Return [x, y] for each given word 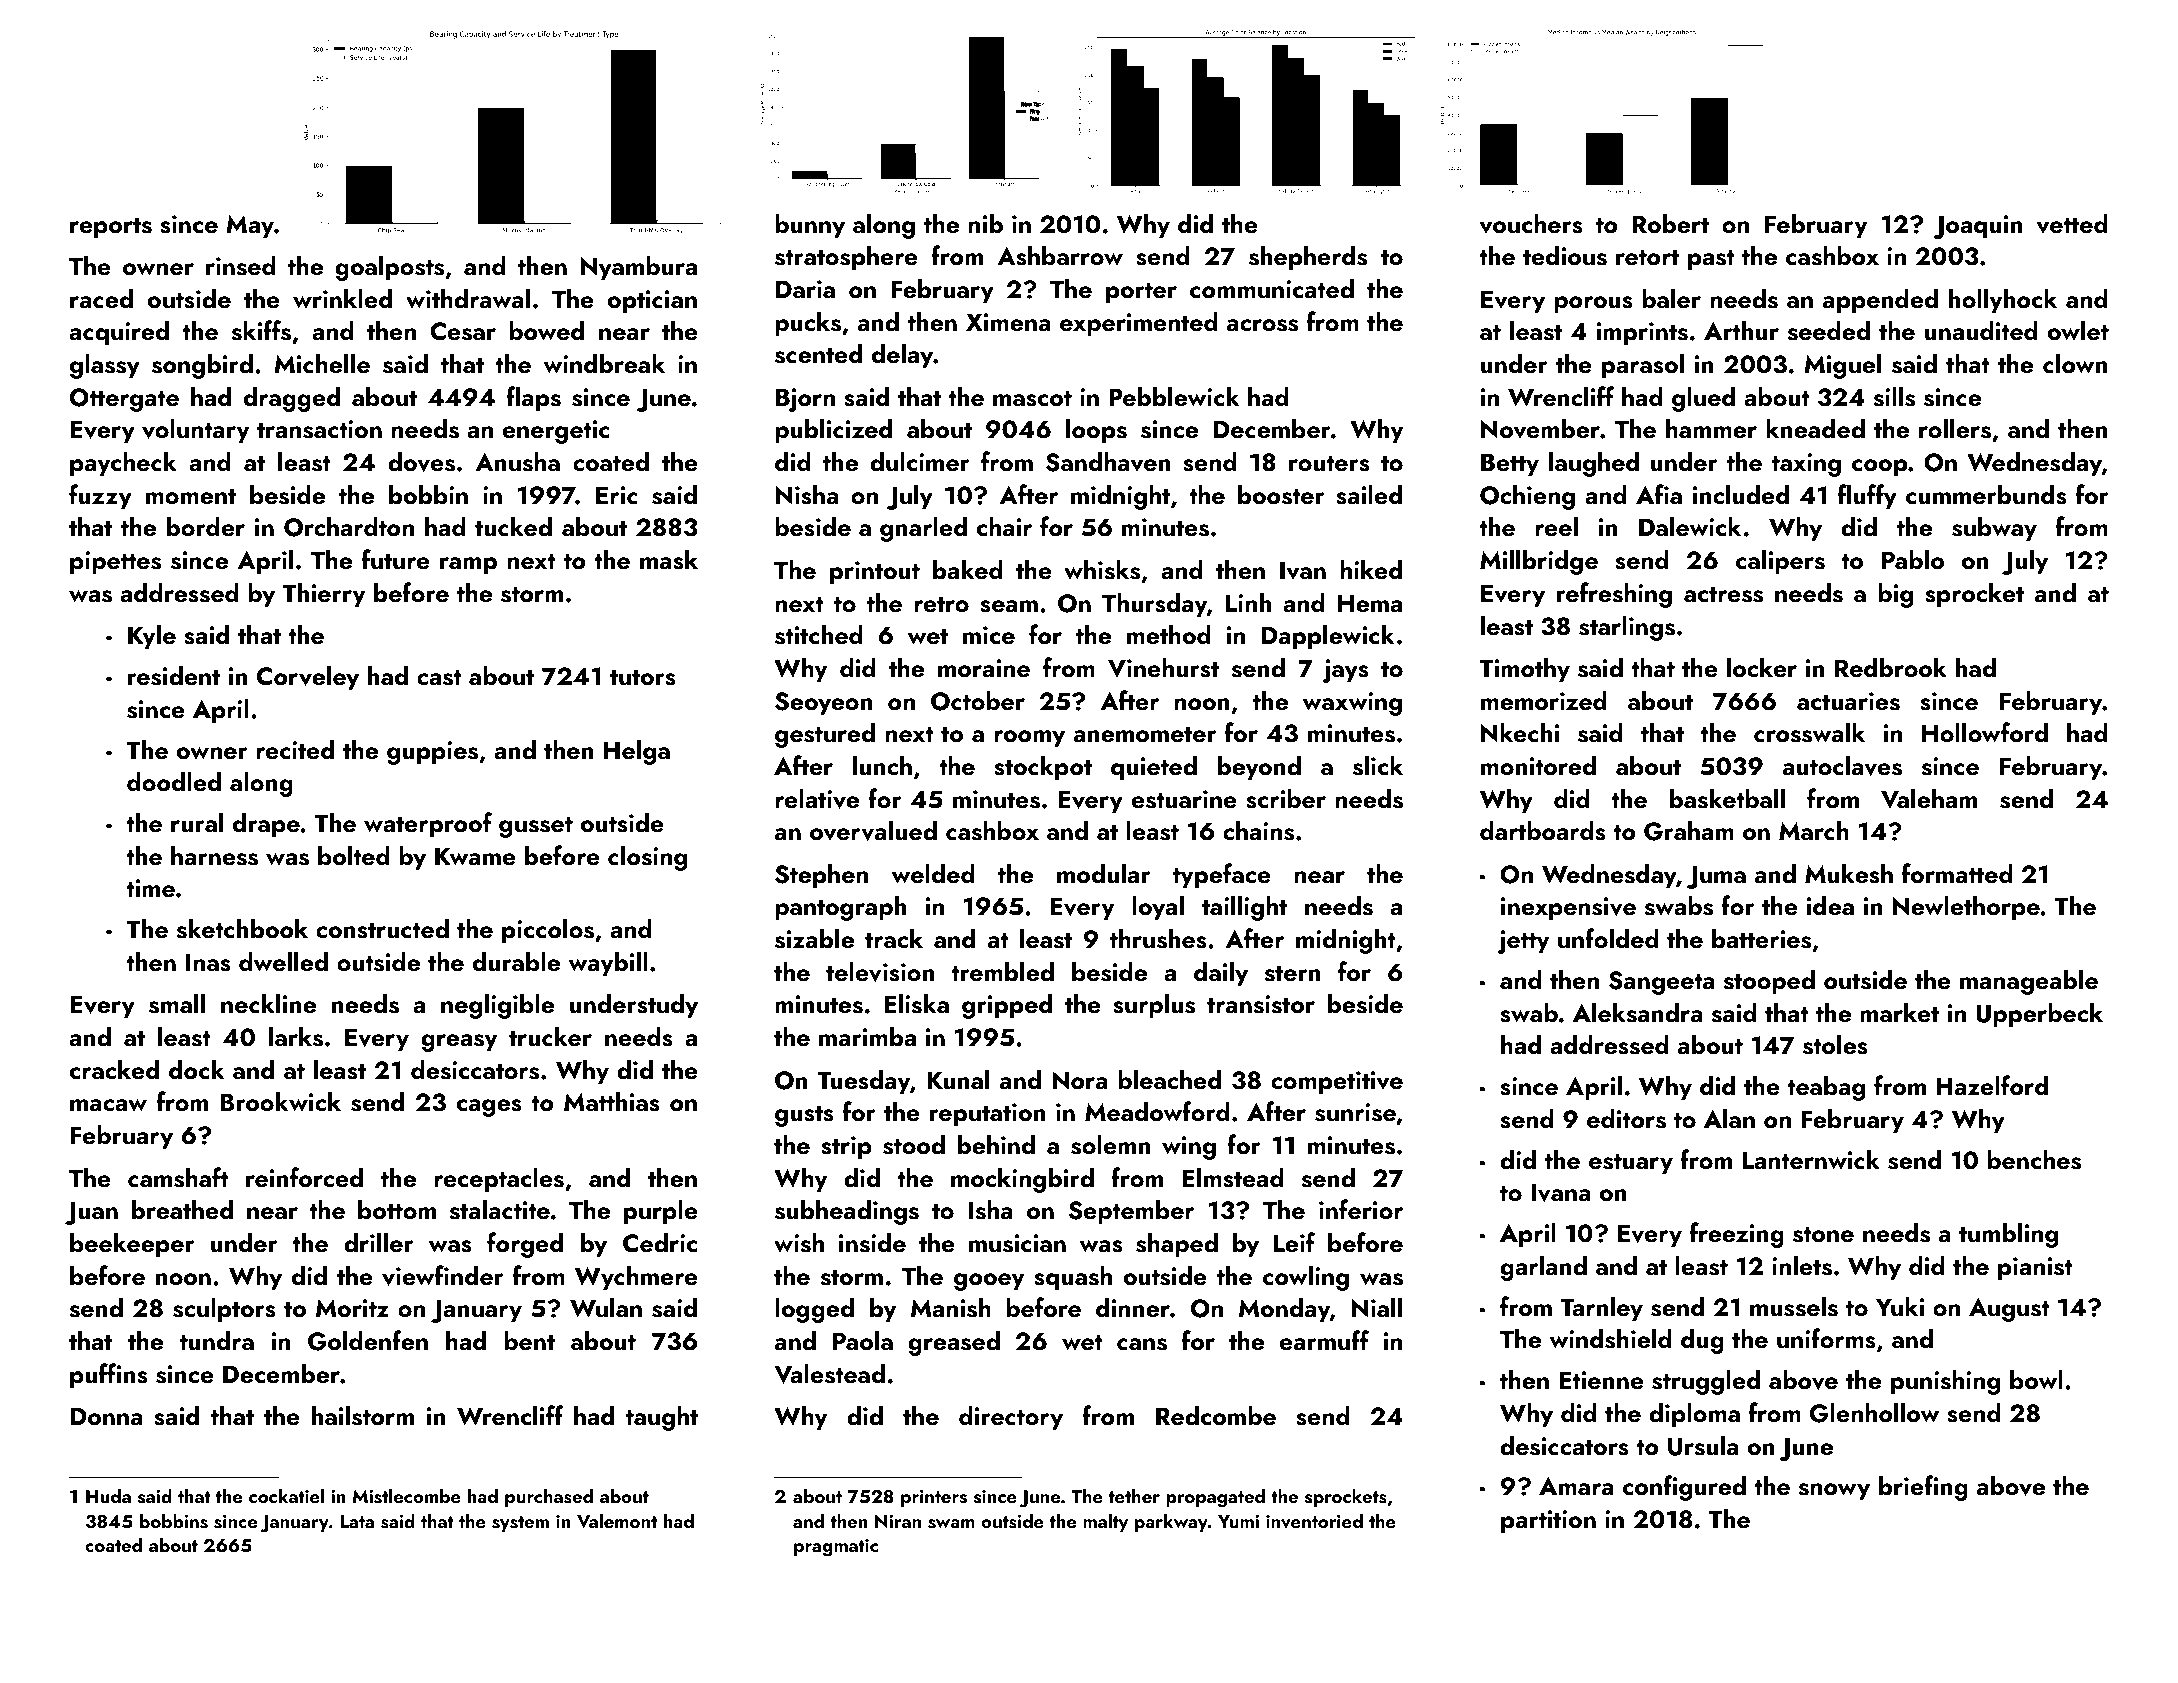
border [206, 526]
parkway [1171, 1522]
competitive [1337, 1083]
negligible [497, 1006]
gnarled [923, 529]
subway [1994, 529]
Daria [805, 289]
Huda [108, 1495]
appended [1880, 301]
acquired [119, 333]
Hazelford [1992, 1085]
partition [1548, 1522]
